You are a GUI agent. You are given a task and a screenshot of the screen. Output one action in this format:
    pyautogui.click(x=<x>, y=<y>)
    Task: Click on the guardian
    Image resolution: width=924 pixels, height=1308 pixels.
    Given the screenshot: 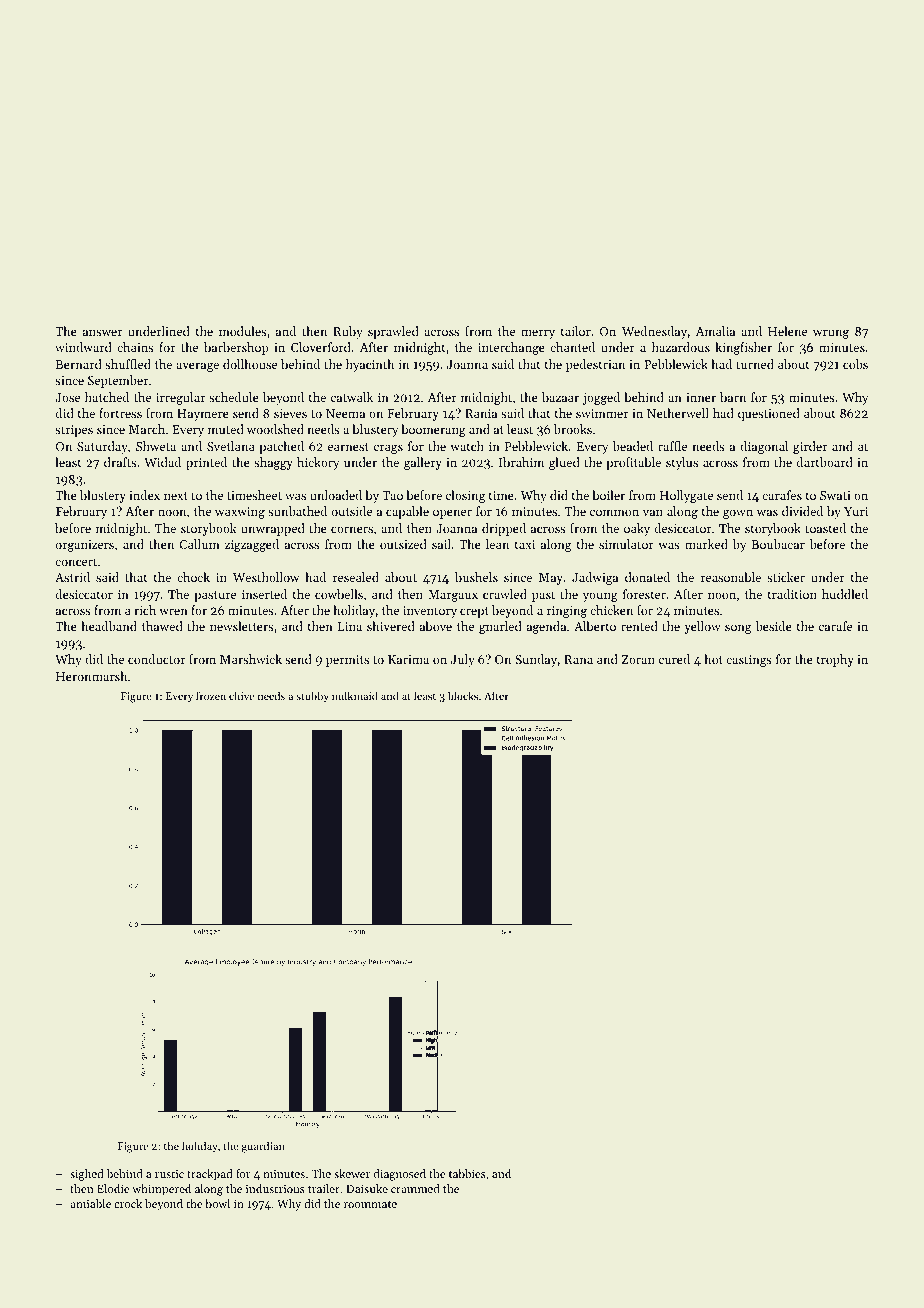 What is the action you would take?
    pyautogui.click(x=263, y=1147)
